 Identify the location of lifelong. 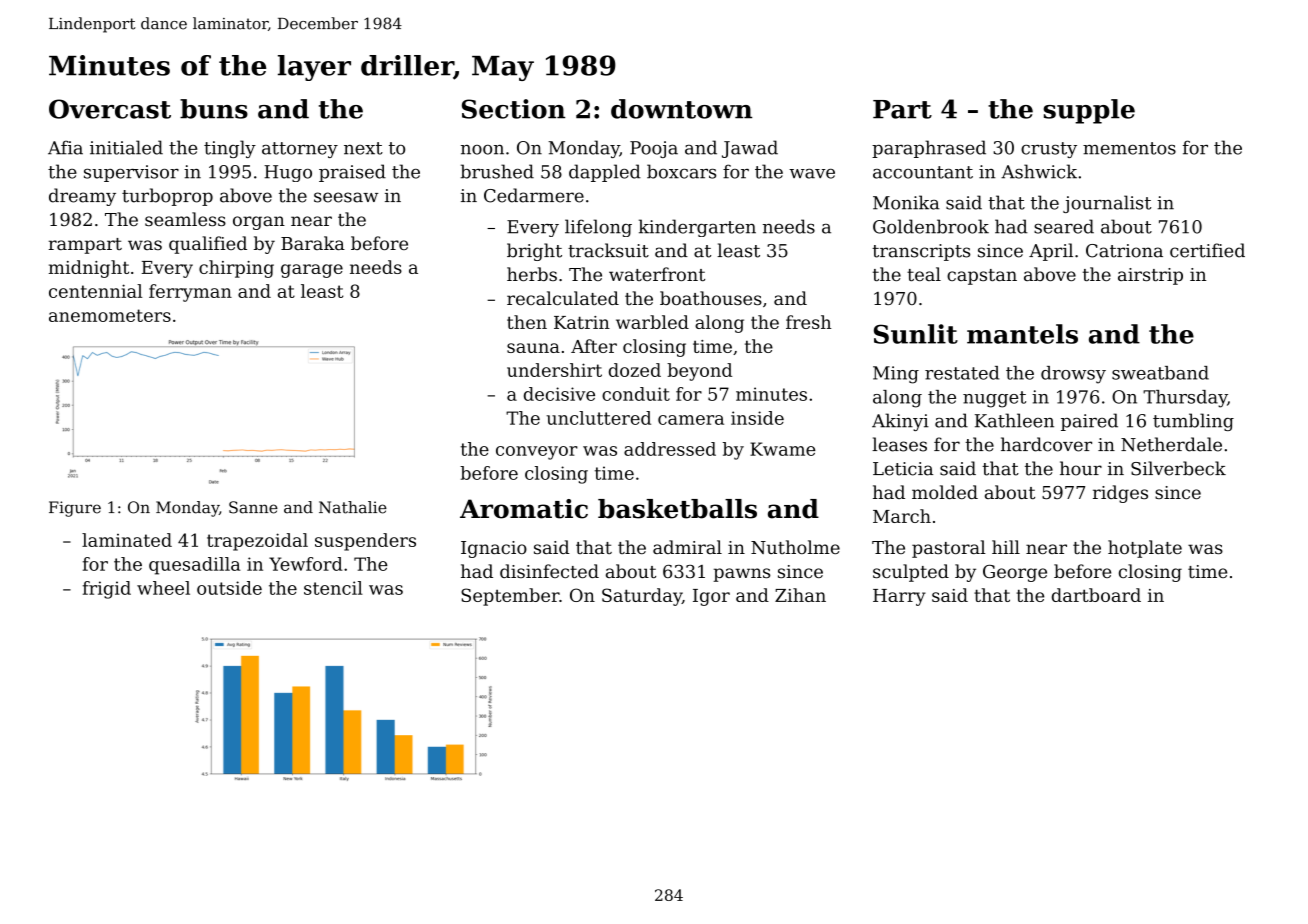
(598, 228).
